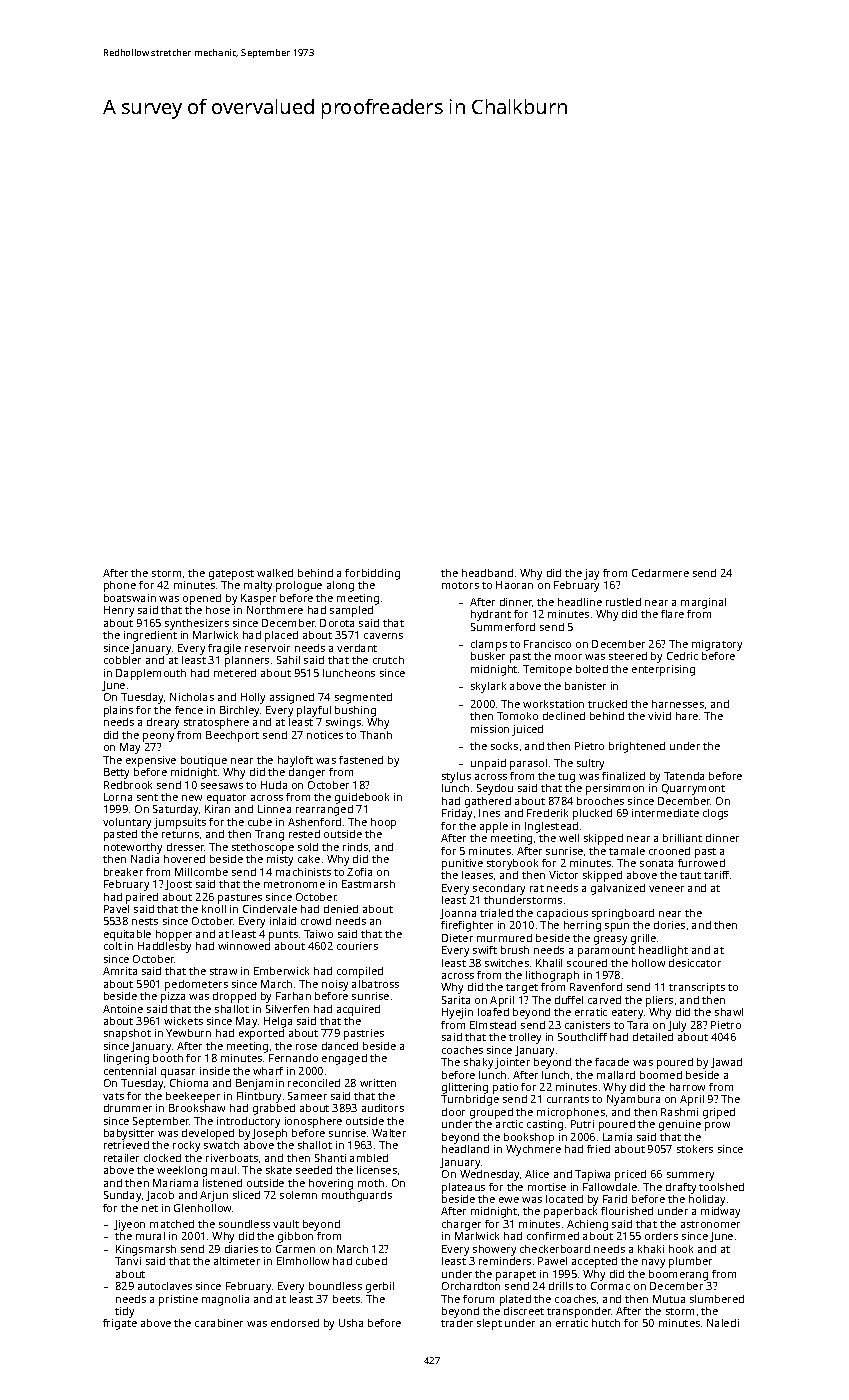  Describe the element at coordinates (561, 1286) in the screenshot. I see `drills` at that location.
